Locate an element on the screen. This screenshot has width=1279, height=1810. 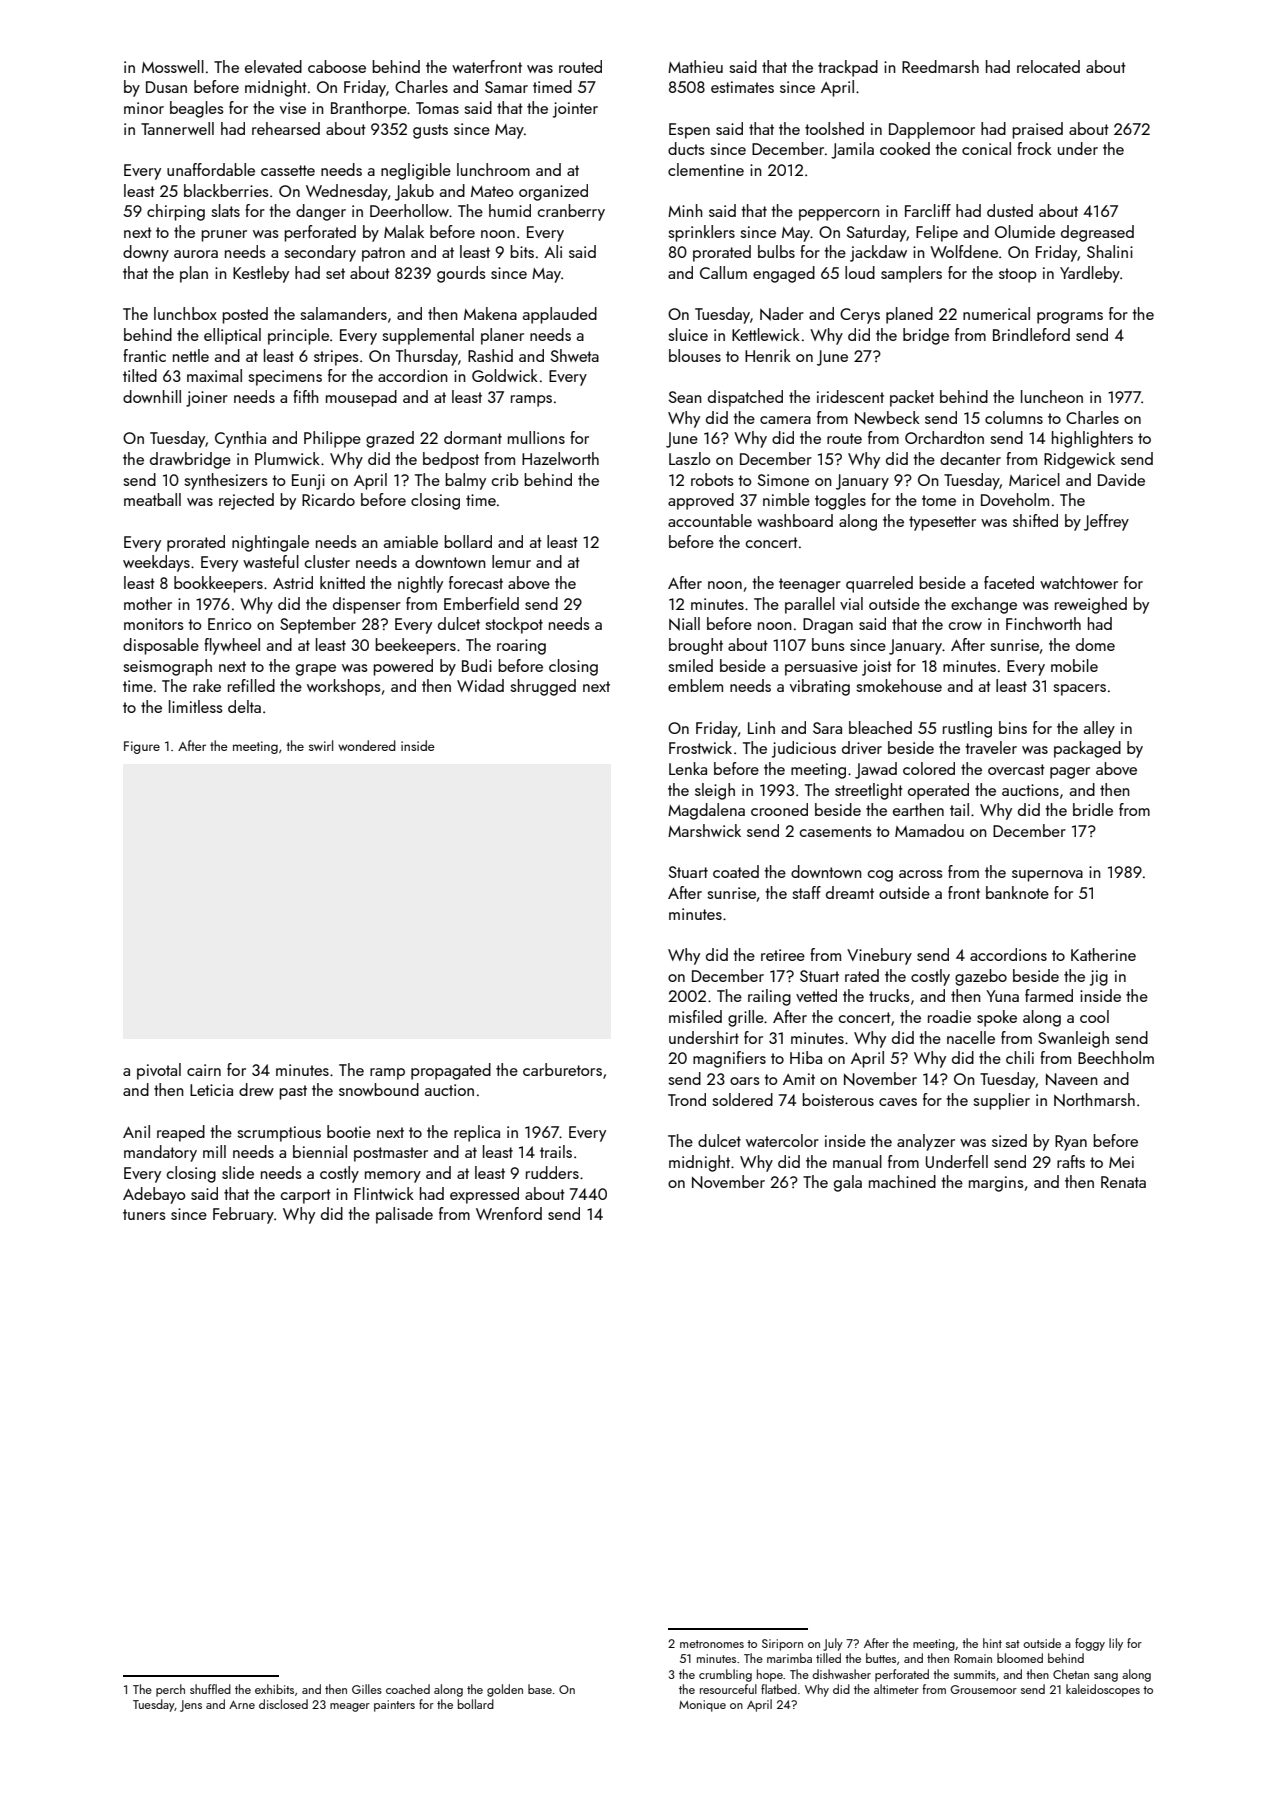
Mosswell is located at coordinates (173, 66).
